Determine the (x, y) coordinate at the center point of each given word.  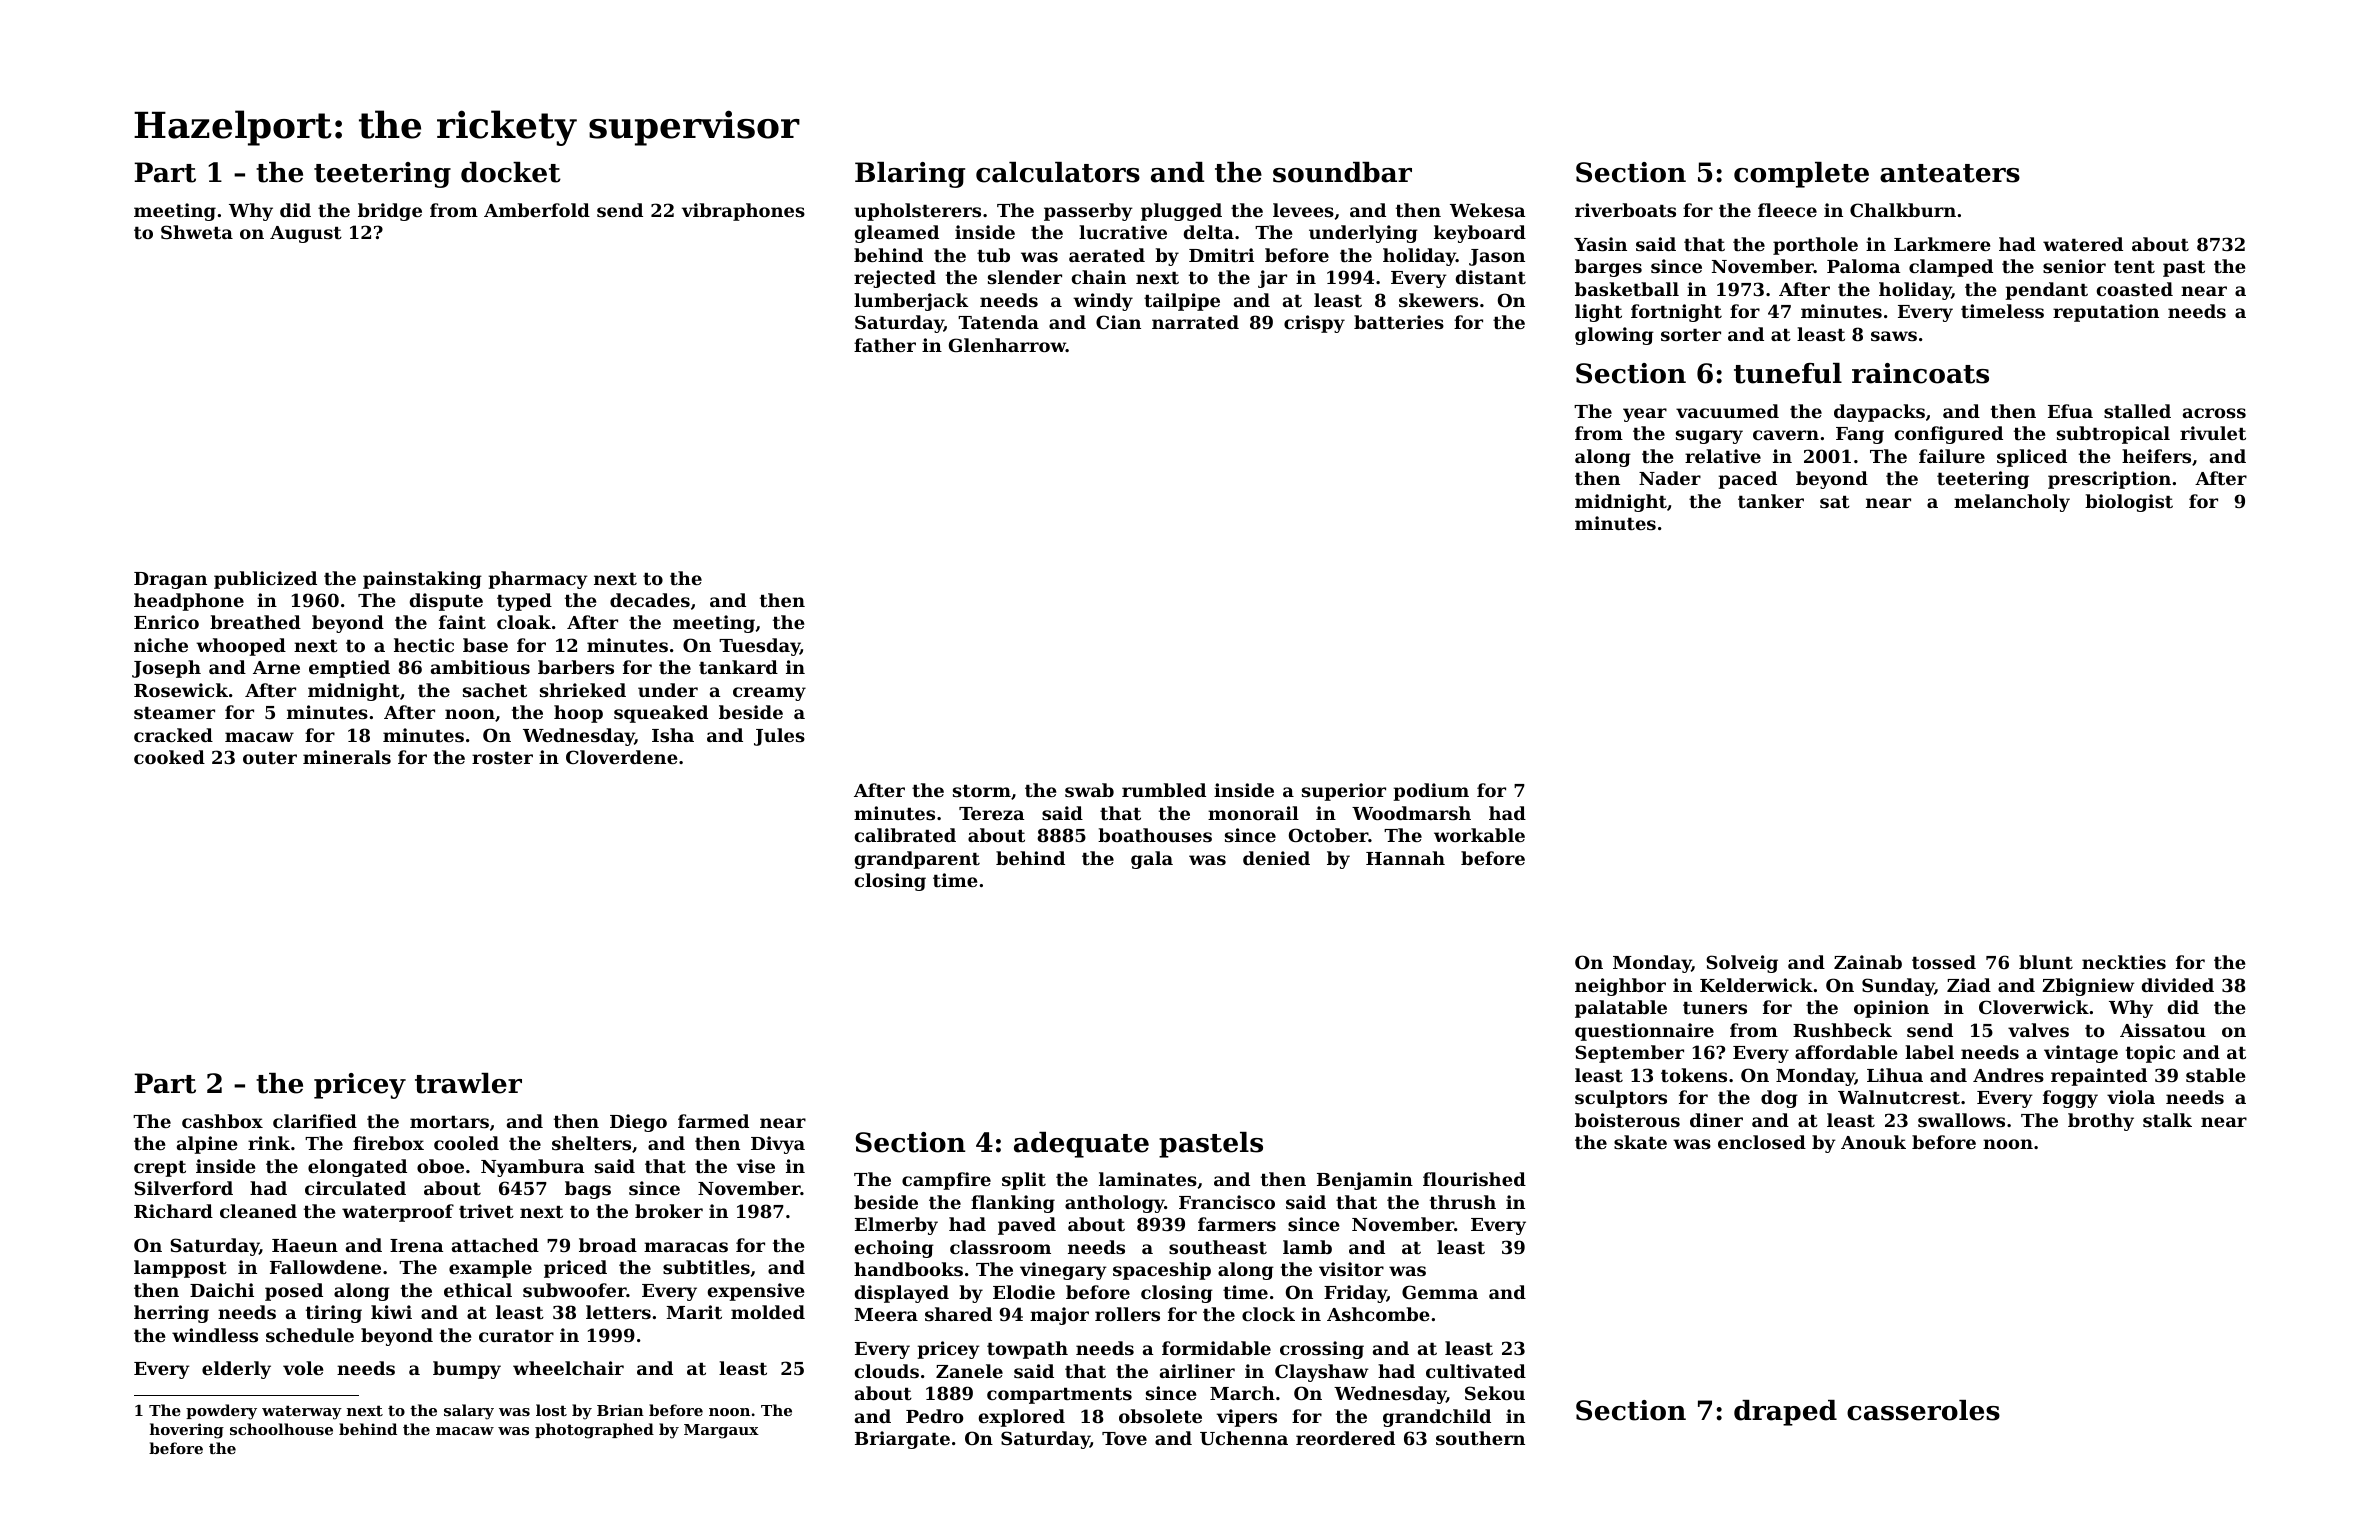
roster (502, 758)
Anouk (1873, 1142)
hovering (187, 1431)
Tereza (991, 813)
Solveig (1742, 964)
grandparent (917, 860)
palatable (1621, 1009)
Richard (173, 1211)
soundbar (1342, 172)
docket (511, 172)
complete (1801, 175)
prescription (2109, 480)
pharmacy (538, 580)
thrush (1463, 1202)
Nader (1670, 478)
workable (1479, 835)
